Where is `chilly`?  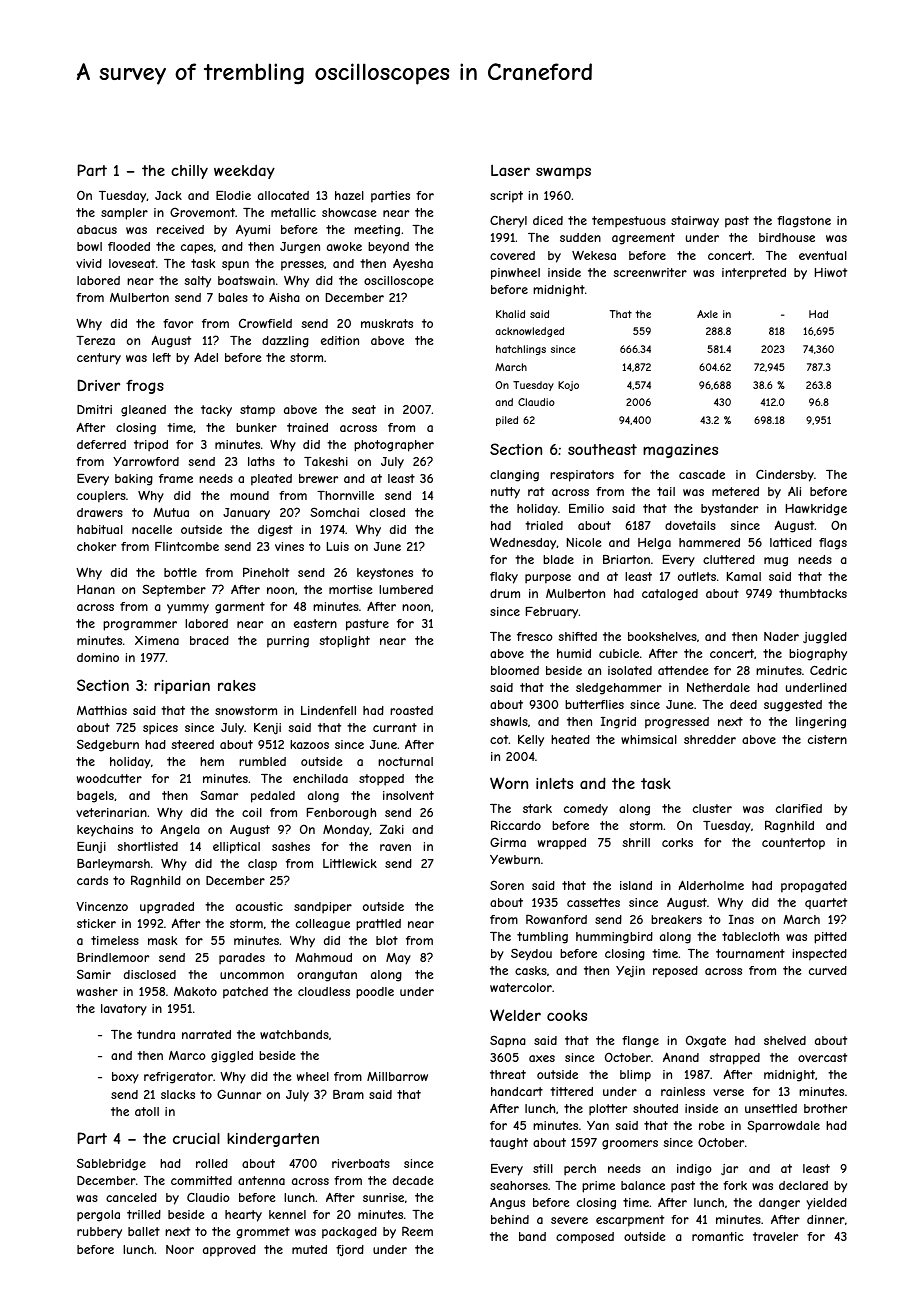
chilly is located at coordinates (189, 172).
